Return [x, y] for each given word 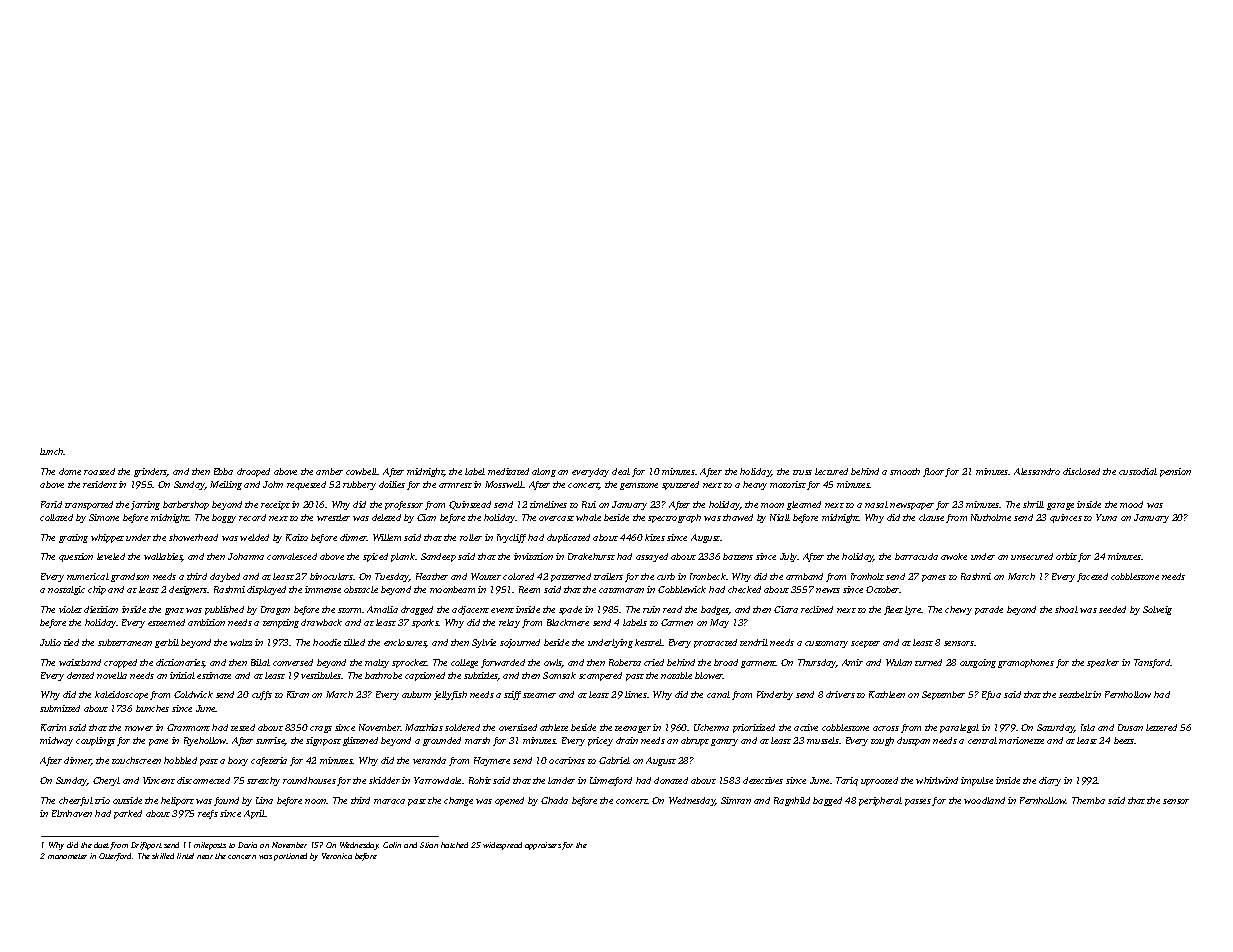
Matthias [424, 727]
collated [56, 517]
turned [928, 662]
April [254, 814]
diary [1050, 781]
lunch [52, 451]
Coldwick [193, 694]
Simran [736, 800]
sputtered [680, 485]
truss [802, 472]
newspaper [912, 506]
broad [726, 662]
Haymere [492, 761]
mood [1131, 504]
